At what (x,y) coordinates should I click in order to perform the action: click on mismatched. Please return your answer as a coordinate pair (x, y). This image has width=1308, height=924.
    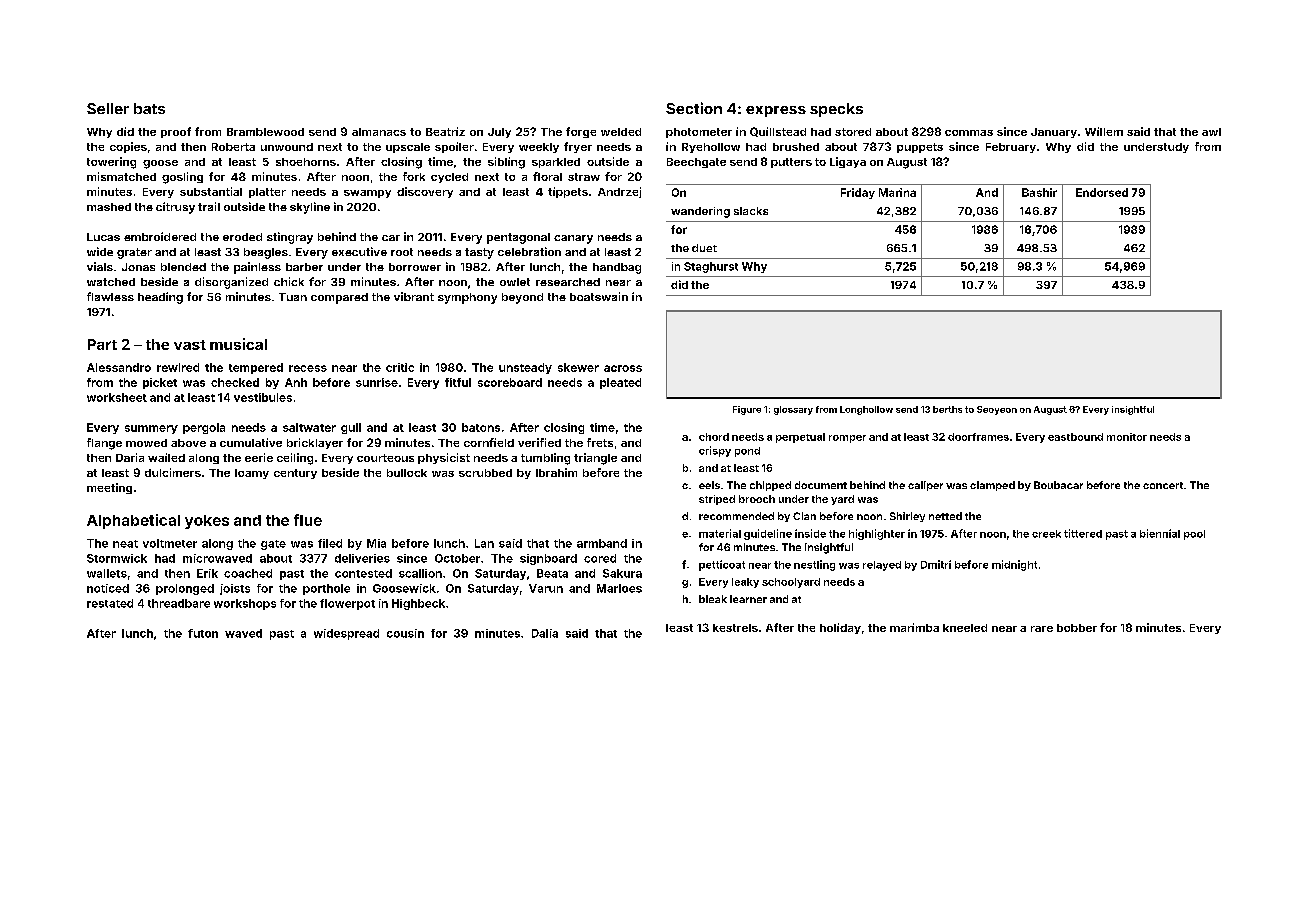
    Looking at the image, I should click on (121, 176).
